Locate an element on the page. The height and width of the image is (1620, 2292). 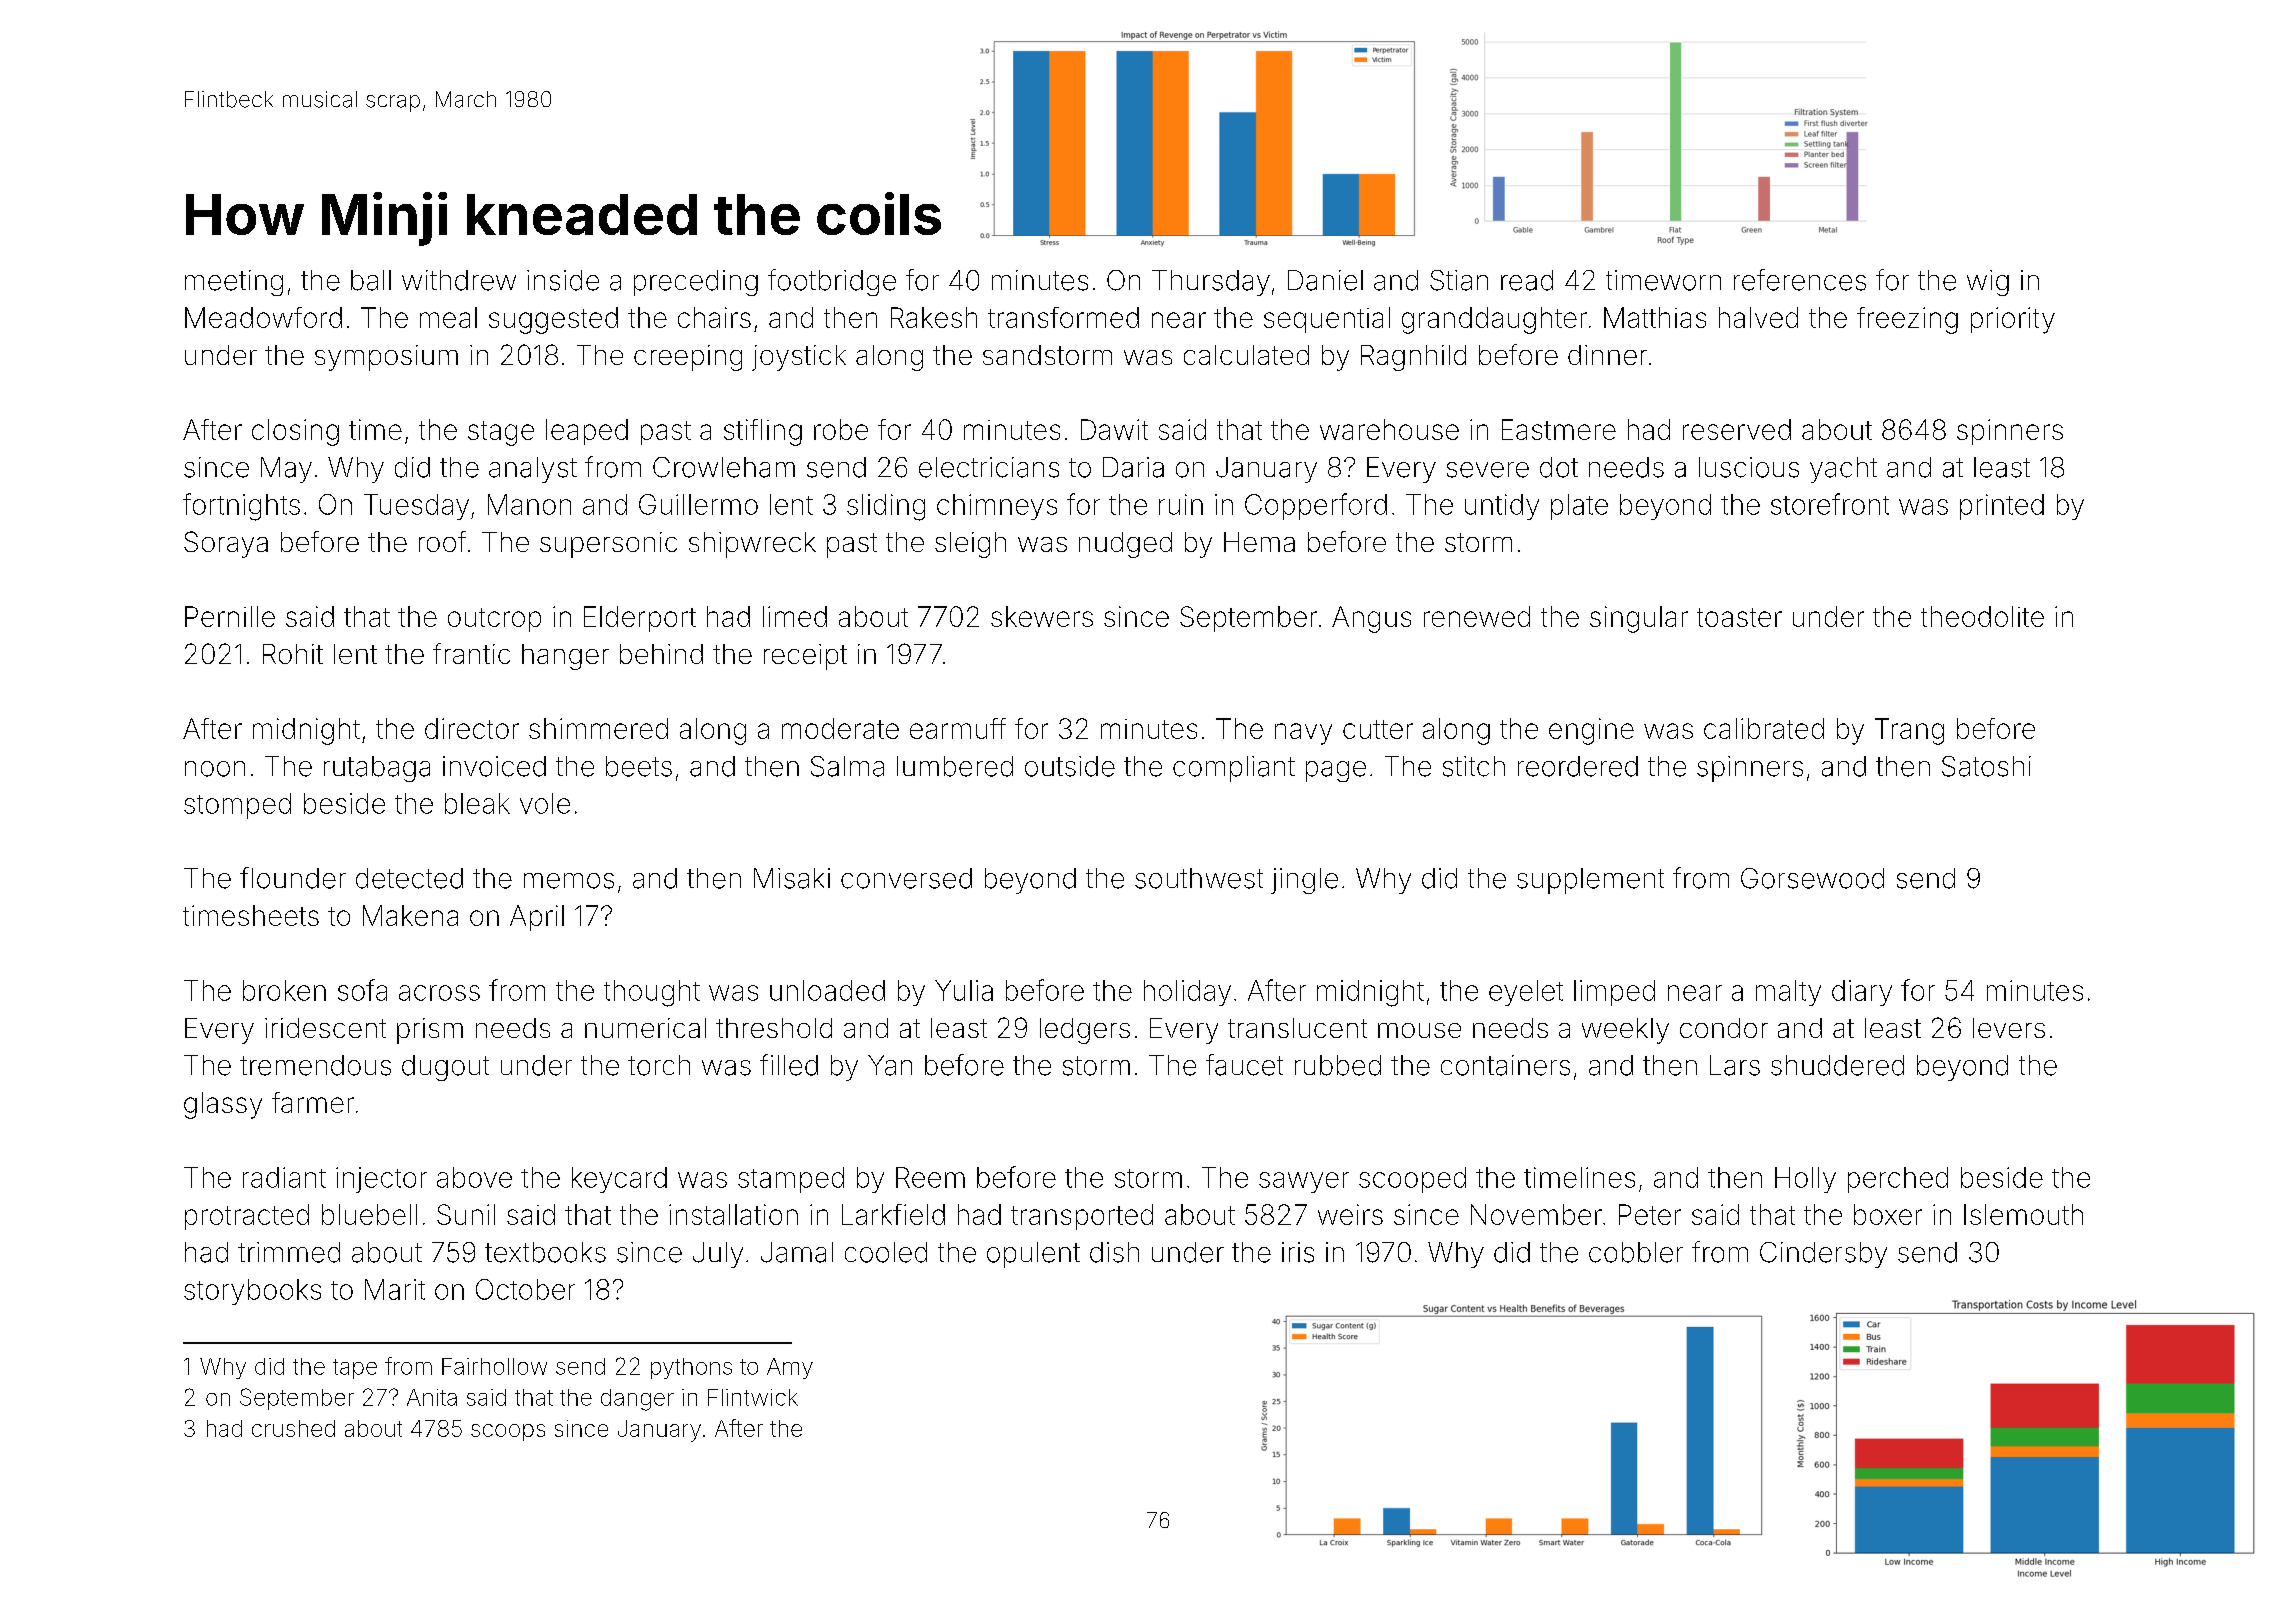
diary is located at coordinates (1862, 993).
